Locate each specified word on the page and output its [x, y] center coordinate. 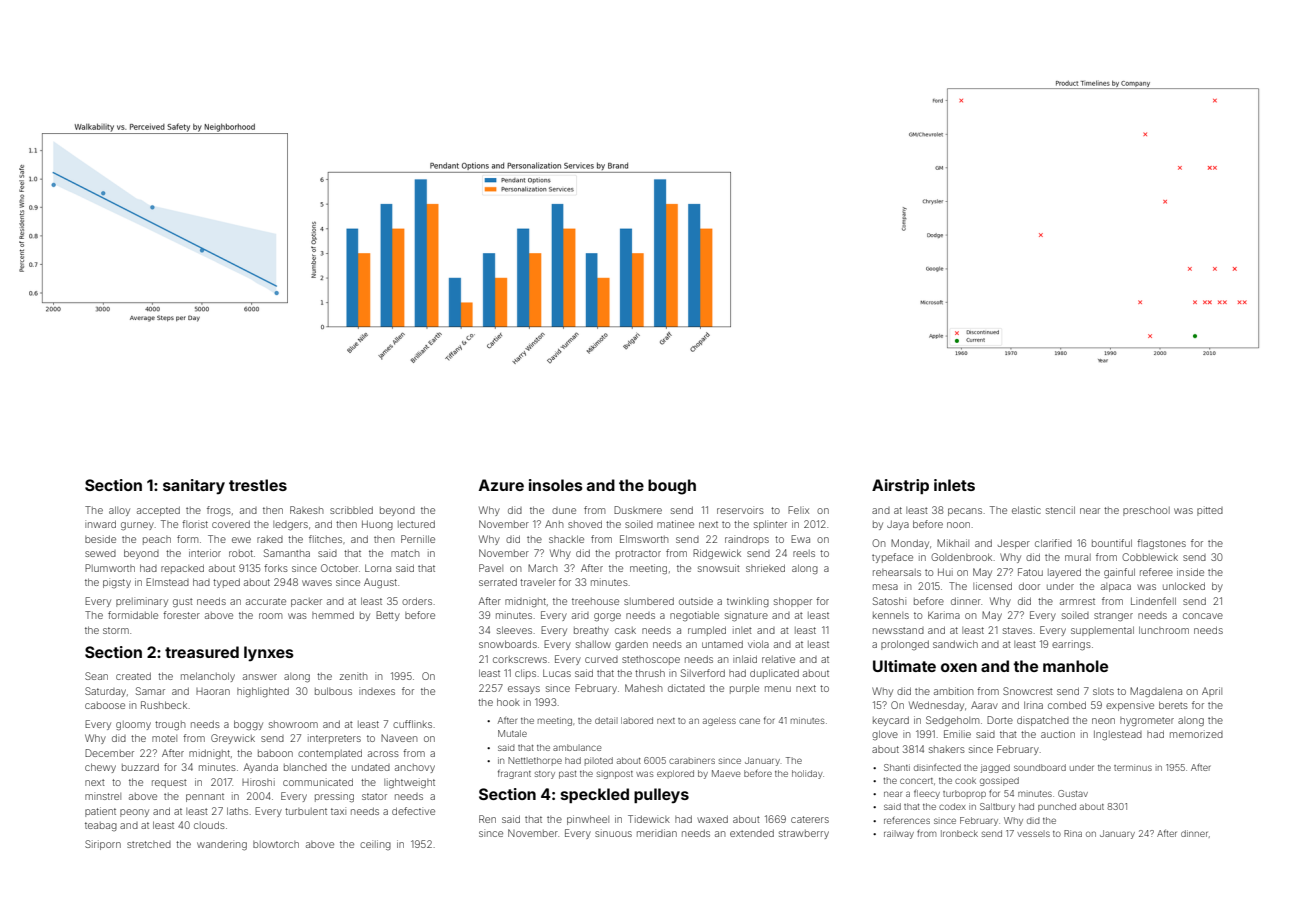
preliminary [142, 602]
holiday [807, 774]
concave [1203, 616]
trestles [258, 485]
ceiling [375, 845]
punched [1057, 807]
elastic [1026, 510]
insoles [556, 485]
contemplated [330, 754]
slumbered [649, 601]
